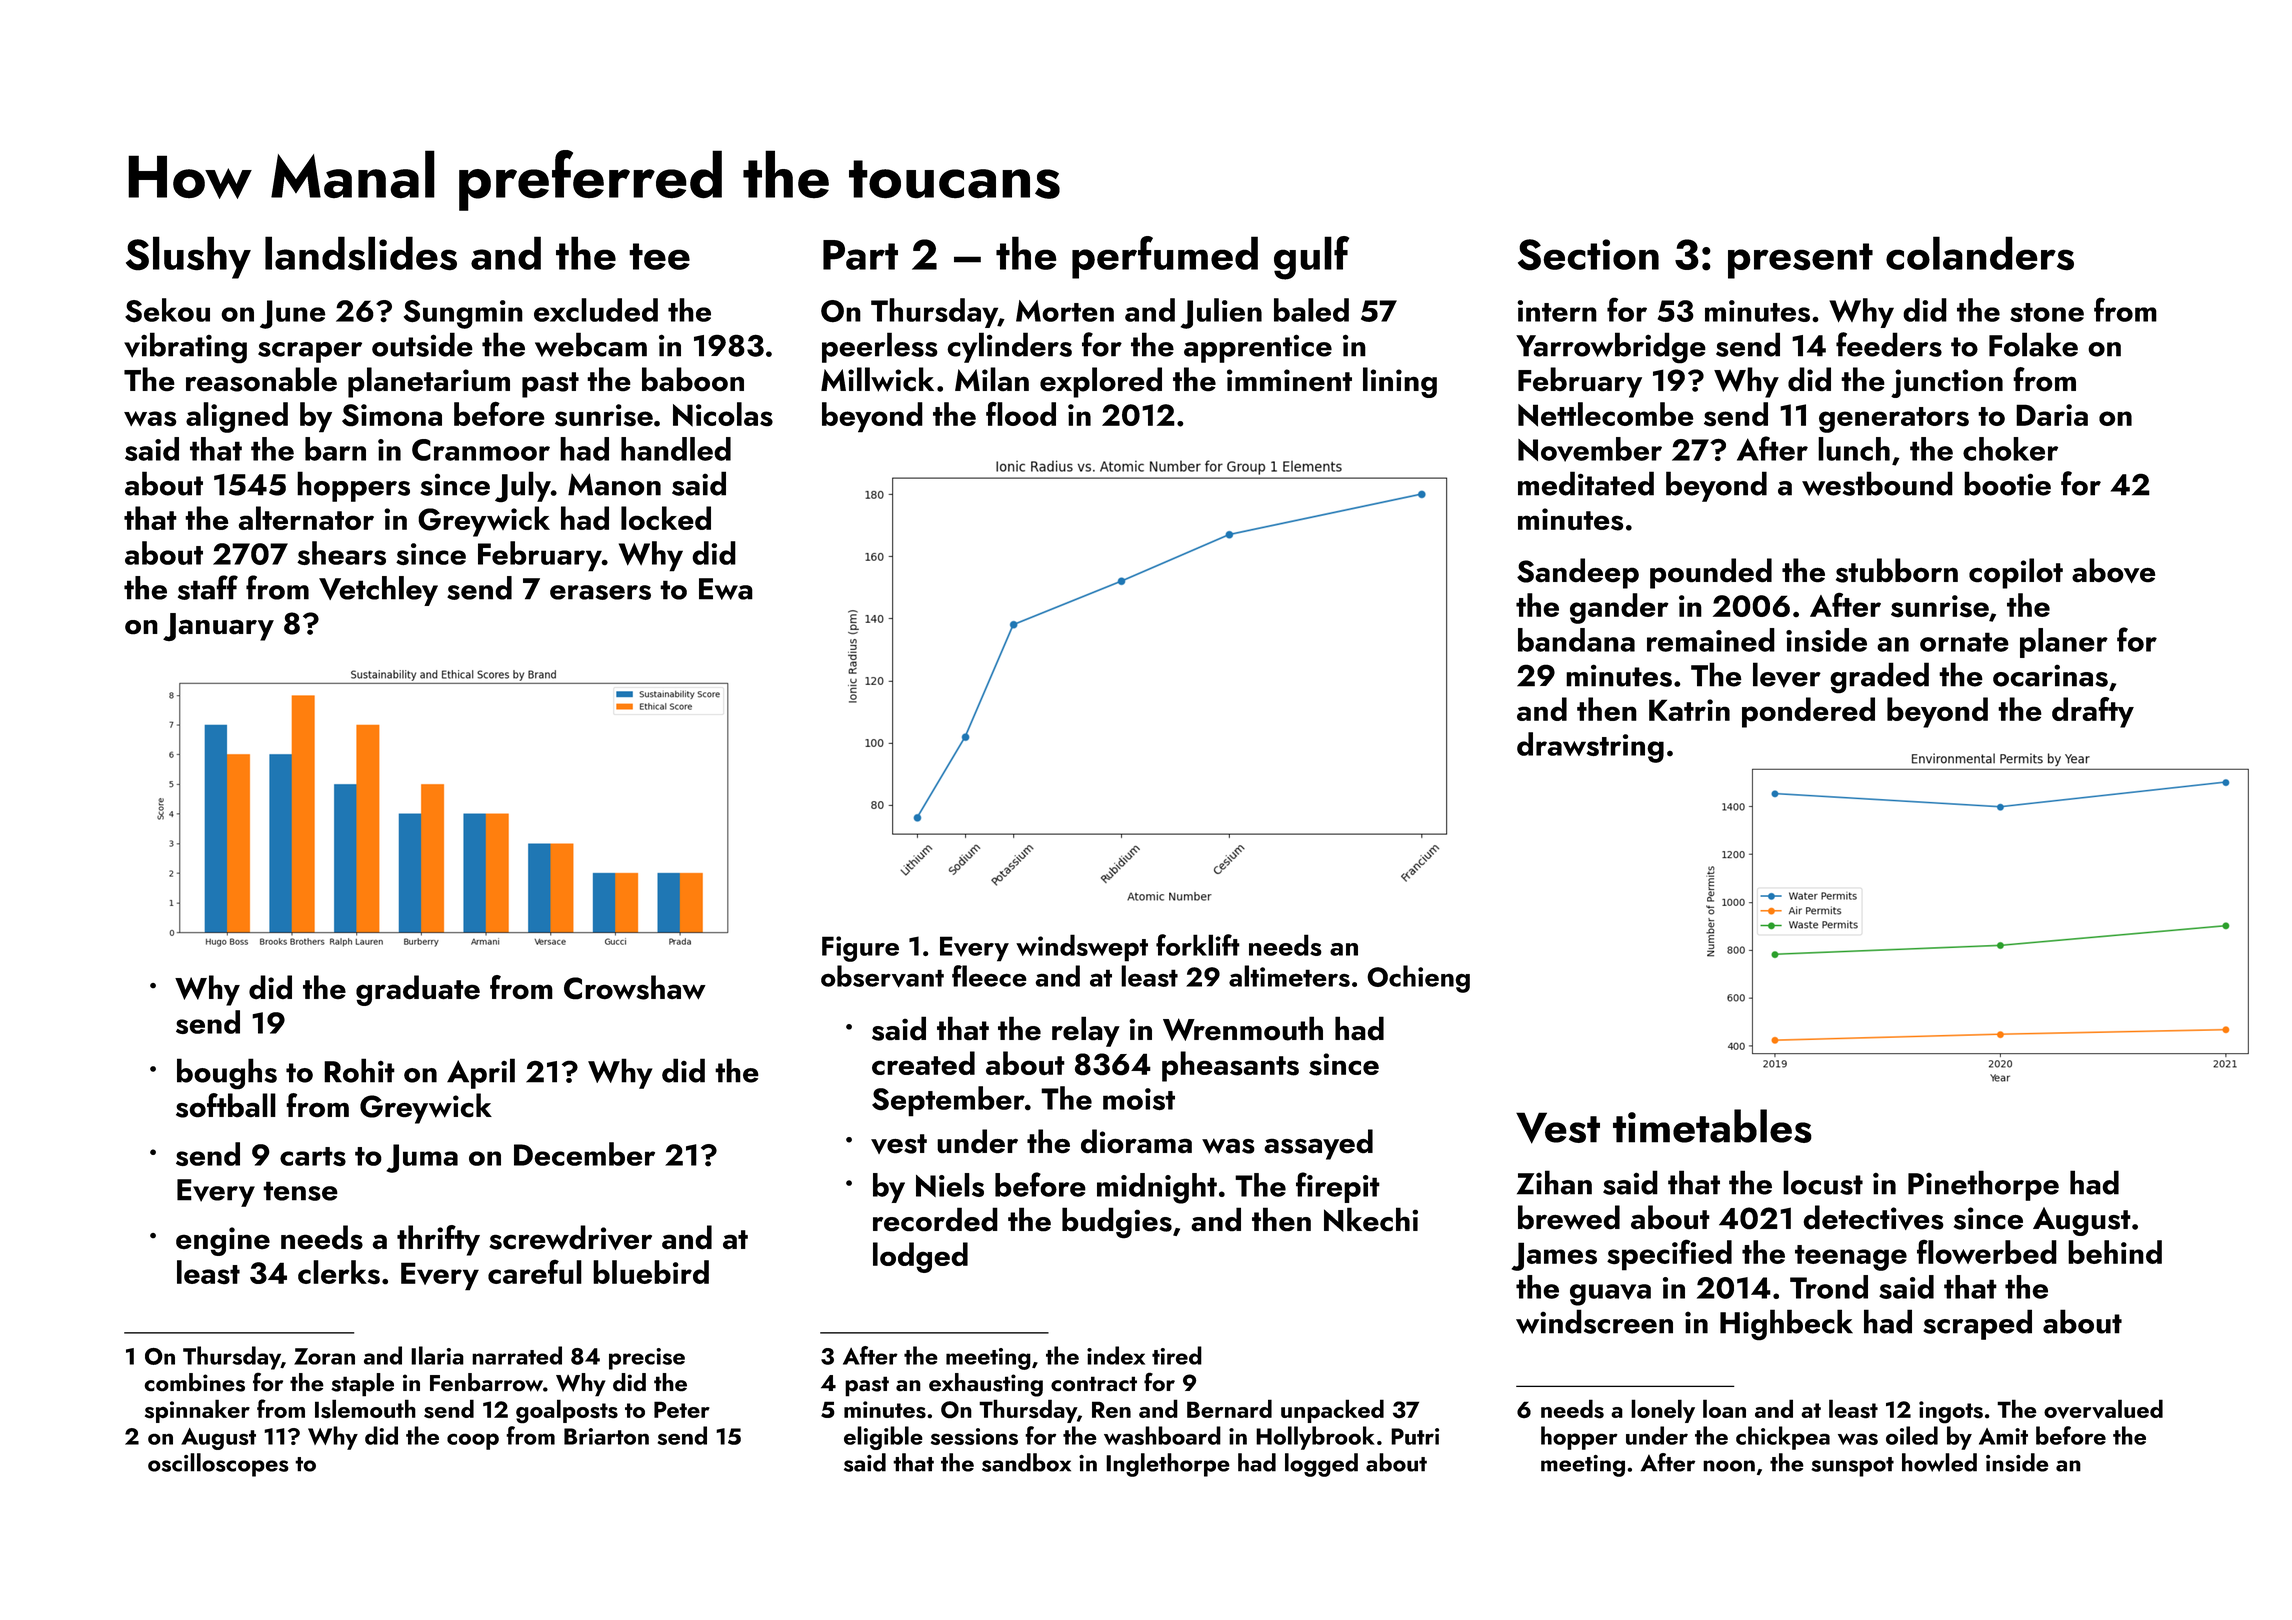 This page has width=2292, height=1620. Describe the element at coordinates (880, 347) in the page. I see `peerless` at that location.
